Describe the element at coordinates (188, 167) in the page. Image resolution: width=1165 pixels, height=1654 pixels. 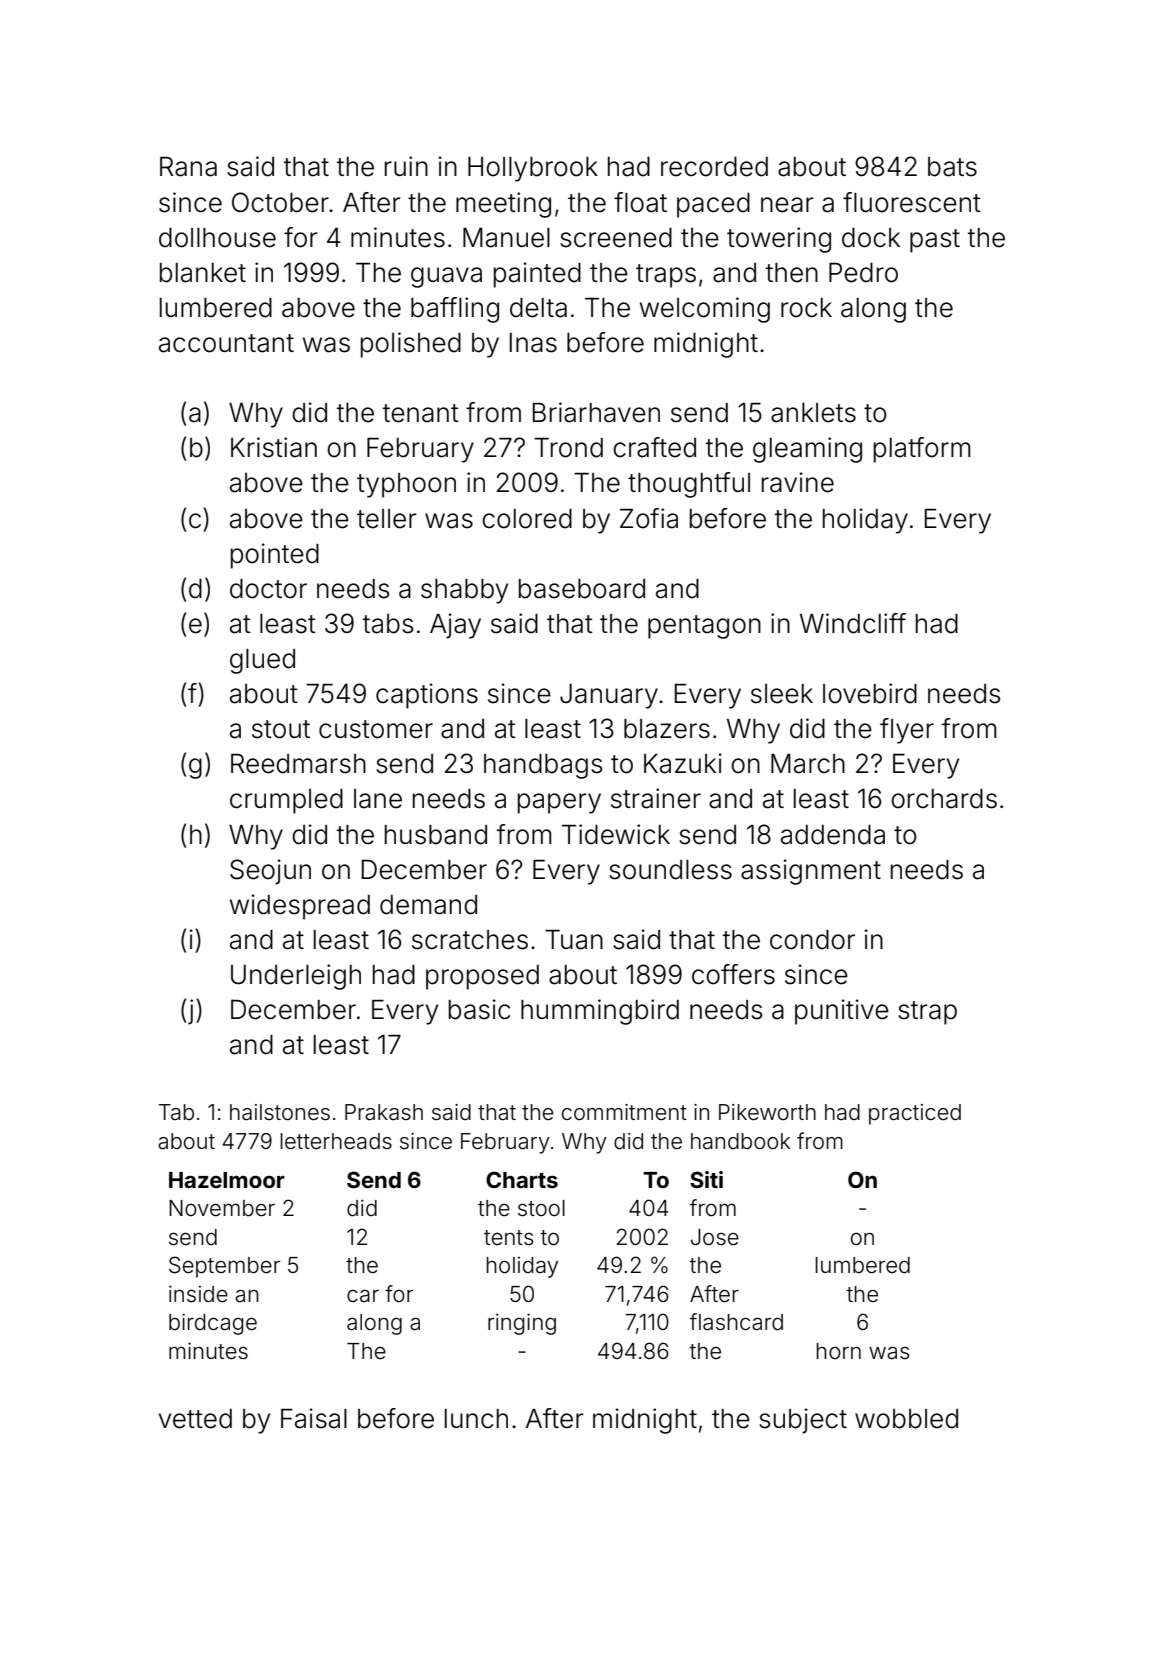
I see `Rana` at that location.
